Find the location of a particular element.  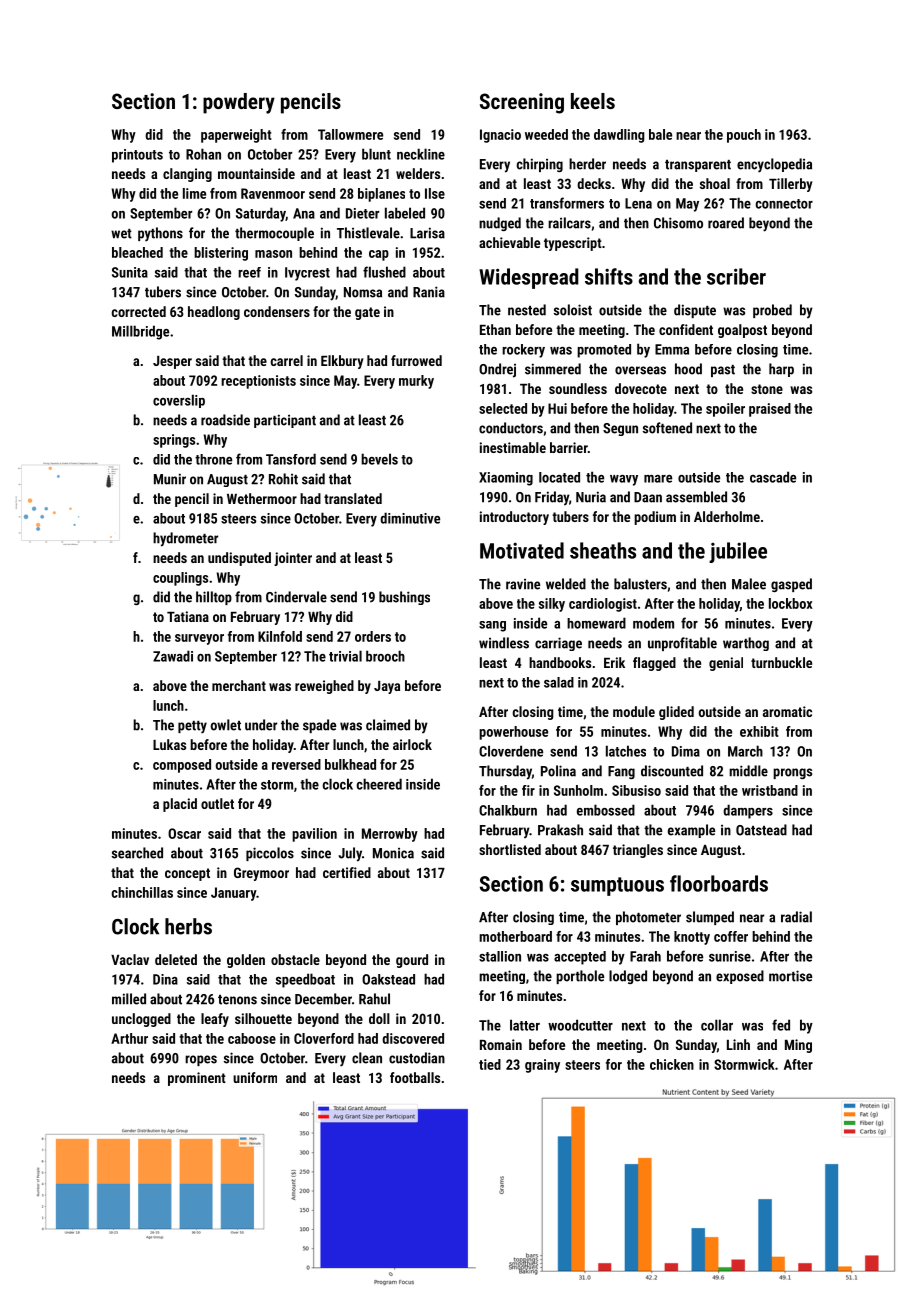

footballs is located at coordinates (415, 1077).
